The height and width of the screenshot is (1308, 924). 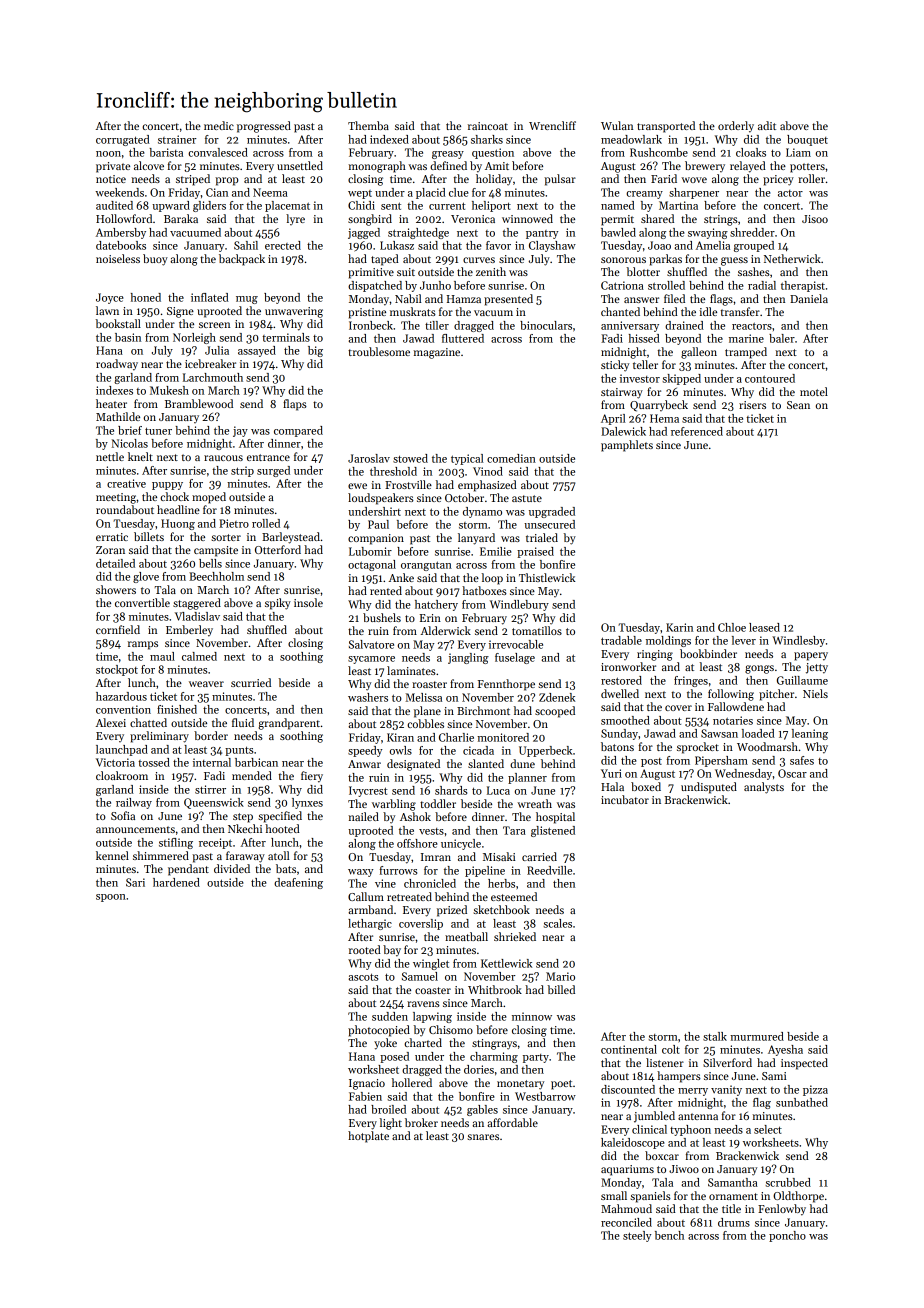 I want to click on billets, so click(x=149, y=536).
